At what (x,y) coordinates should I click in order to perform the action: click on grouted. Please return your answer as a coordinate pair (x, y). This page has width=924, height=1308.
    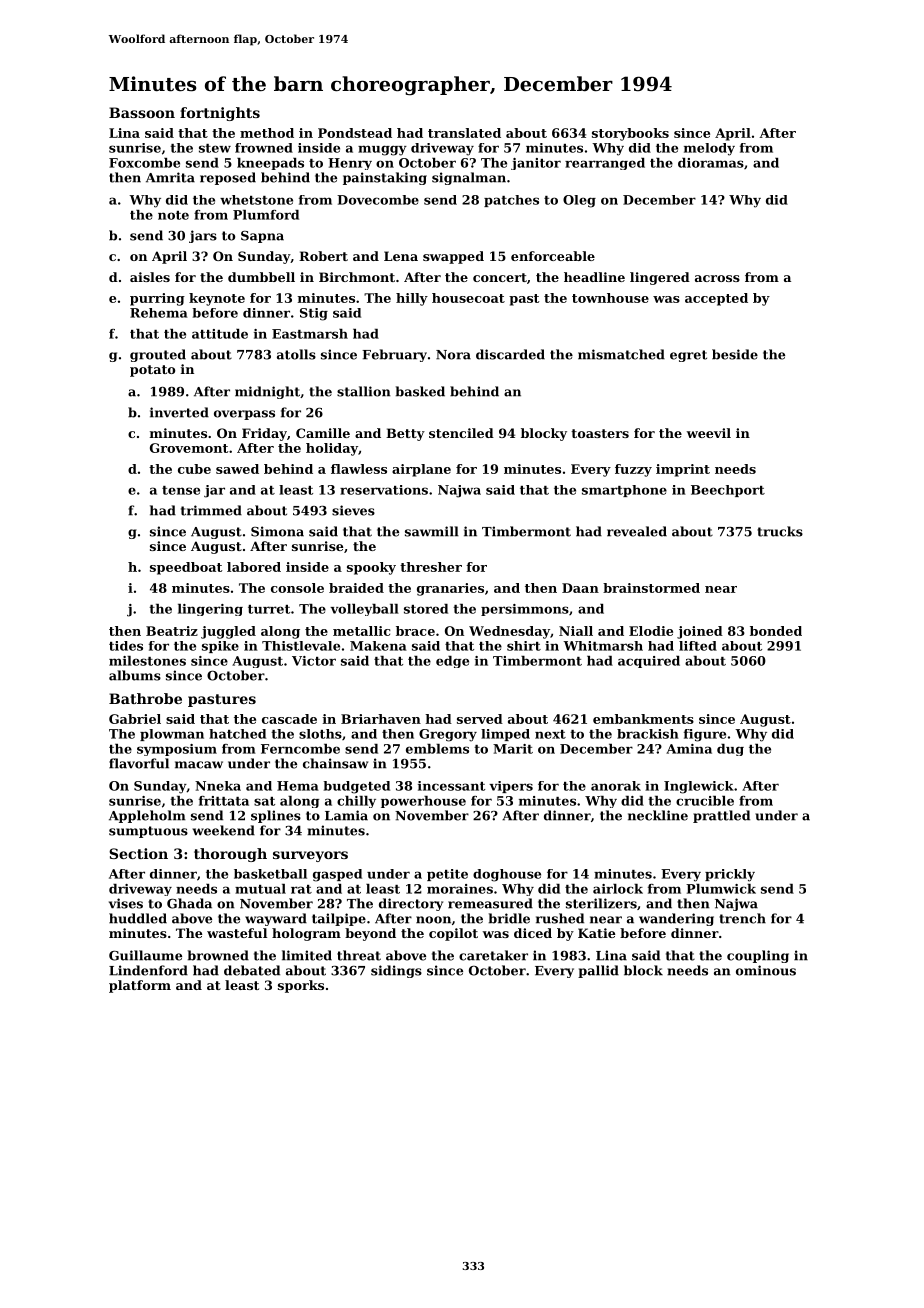
    Looking at the image, I should click on (158, 355).
